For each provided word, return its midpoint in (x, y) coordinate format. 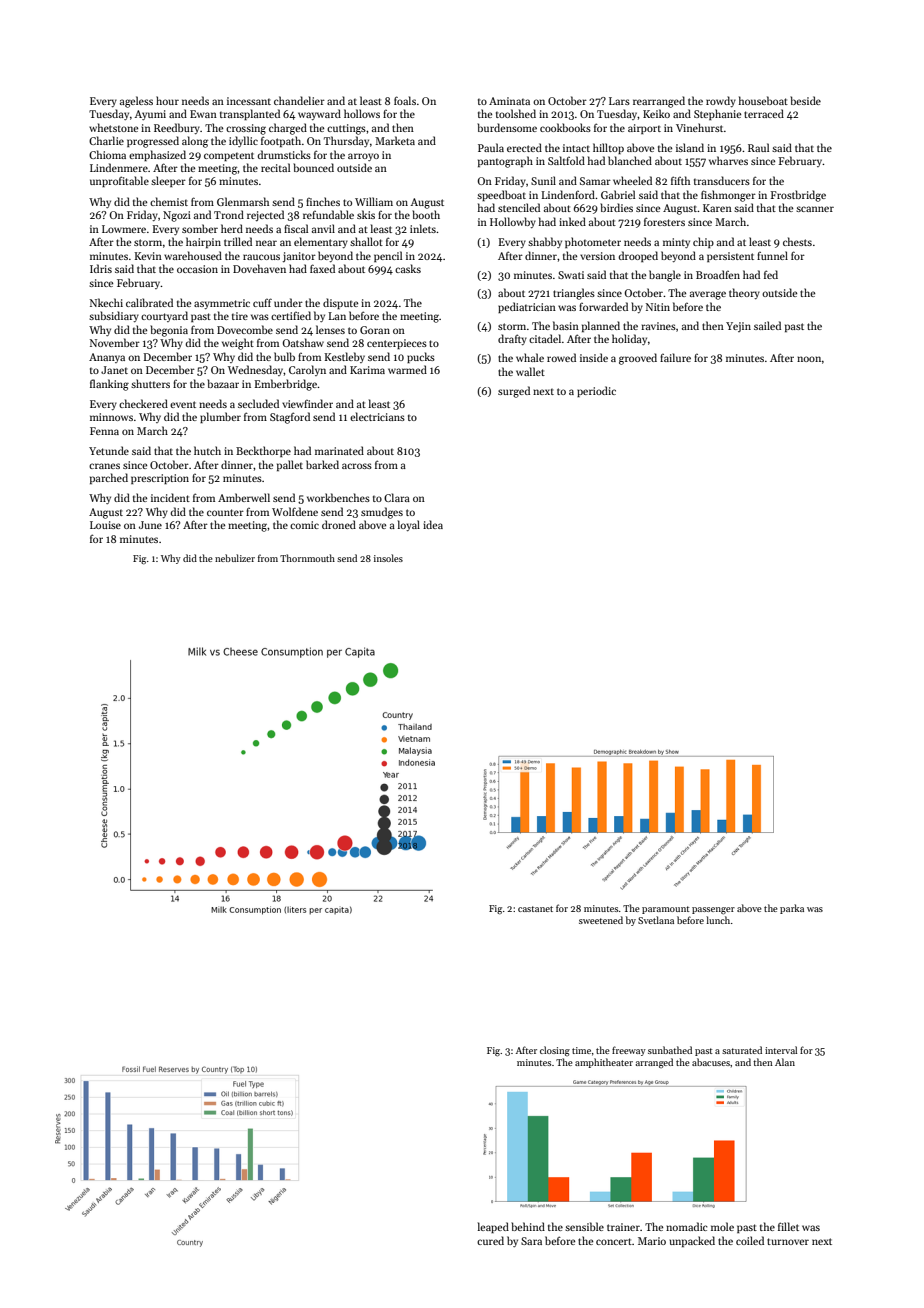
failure (675, 357)
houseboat (763, 100)
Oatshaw (303, 342)
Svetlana (656, 920)
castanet (535, 909)
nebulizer (235, 558)
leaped (493, 1227)
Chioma (107, 154)
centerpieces (397, 344)
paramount (666, 910)
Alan (785, 1062)
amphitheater (604, 1063)
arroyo (363, 157)
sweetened (601, 920)
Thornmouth (307, 558)
